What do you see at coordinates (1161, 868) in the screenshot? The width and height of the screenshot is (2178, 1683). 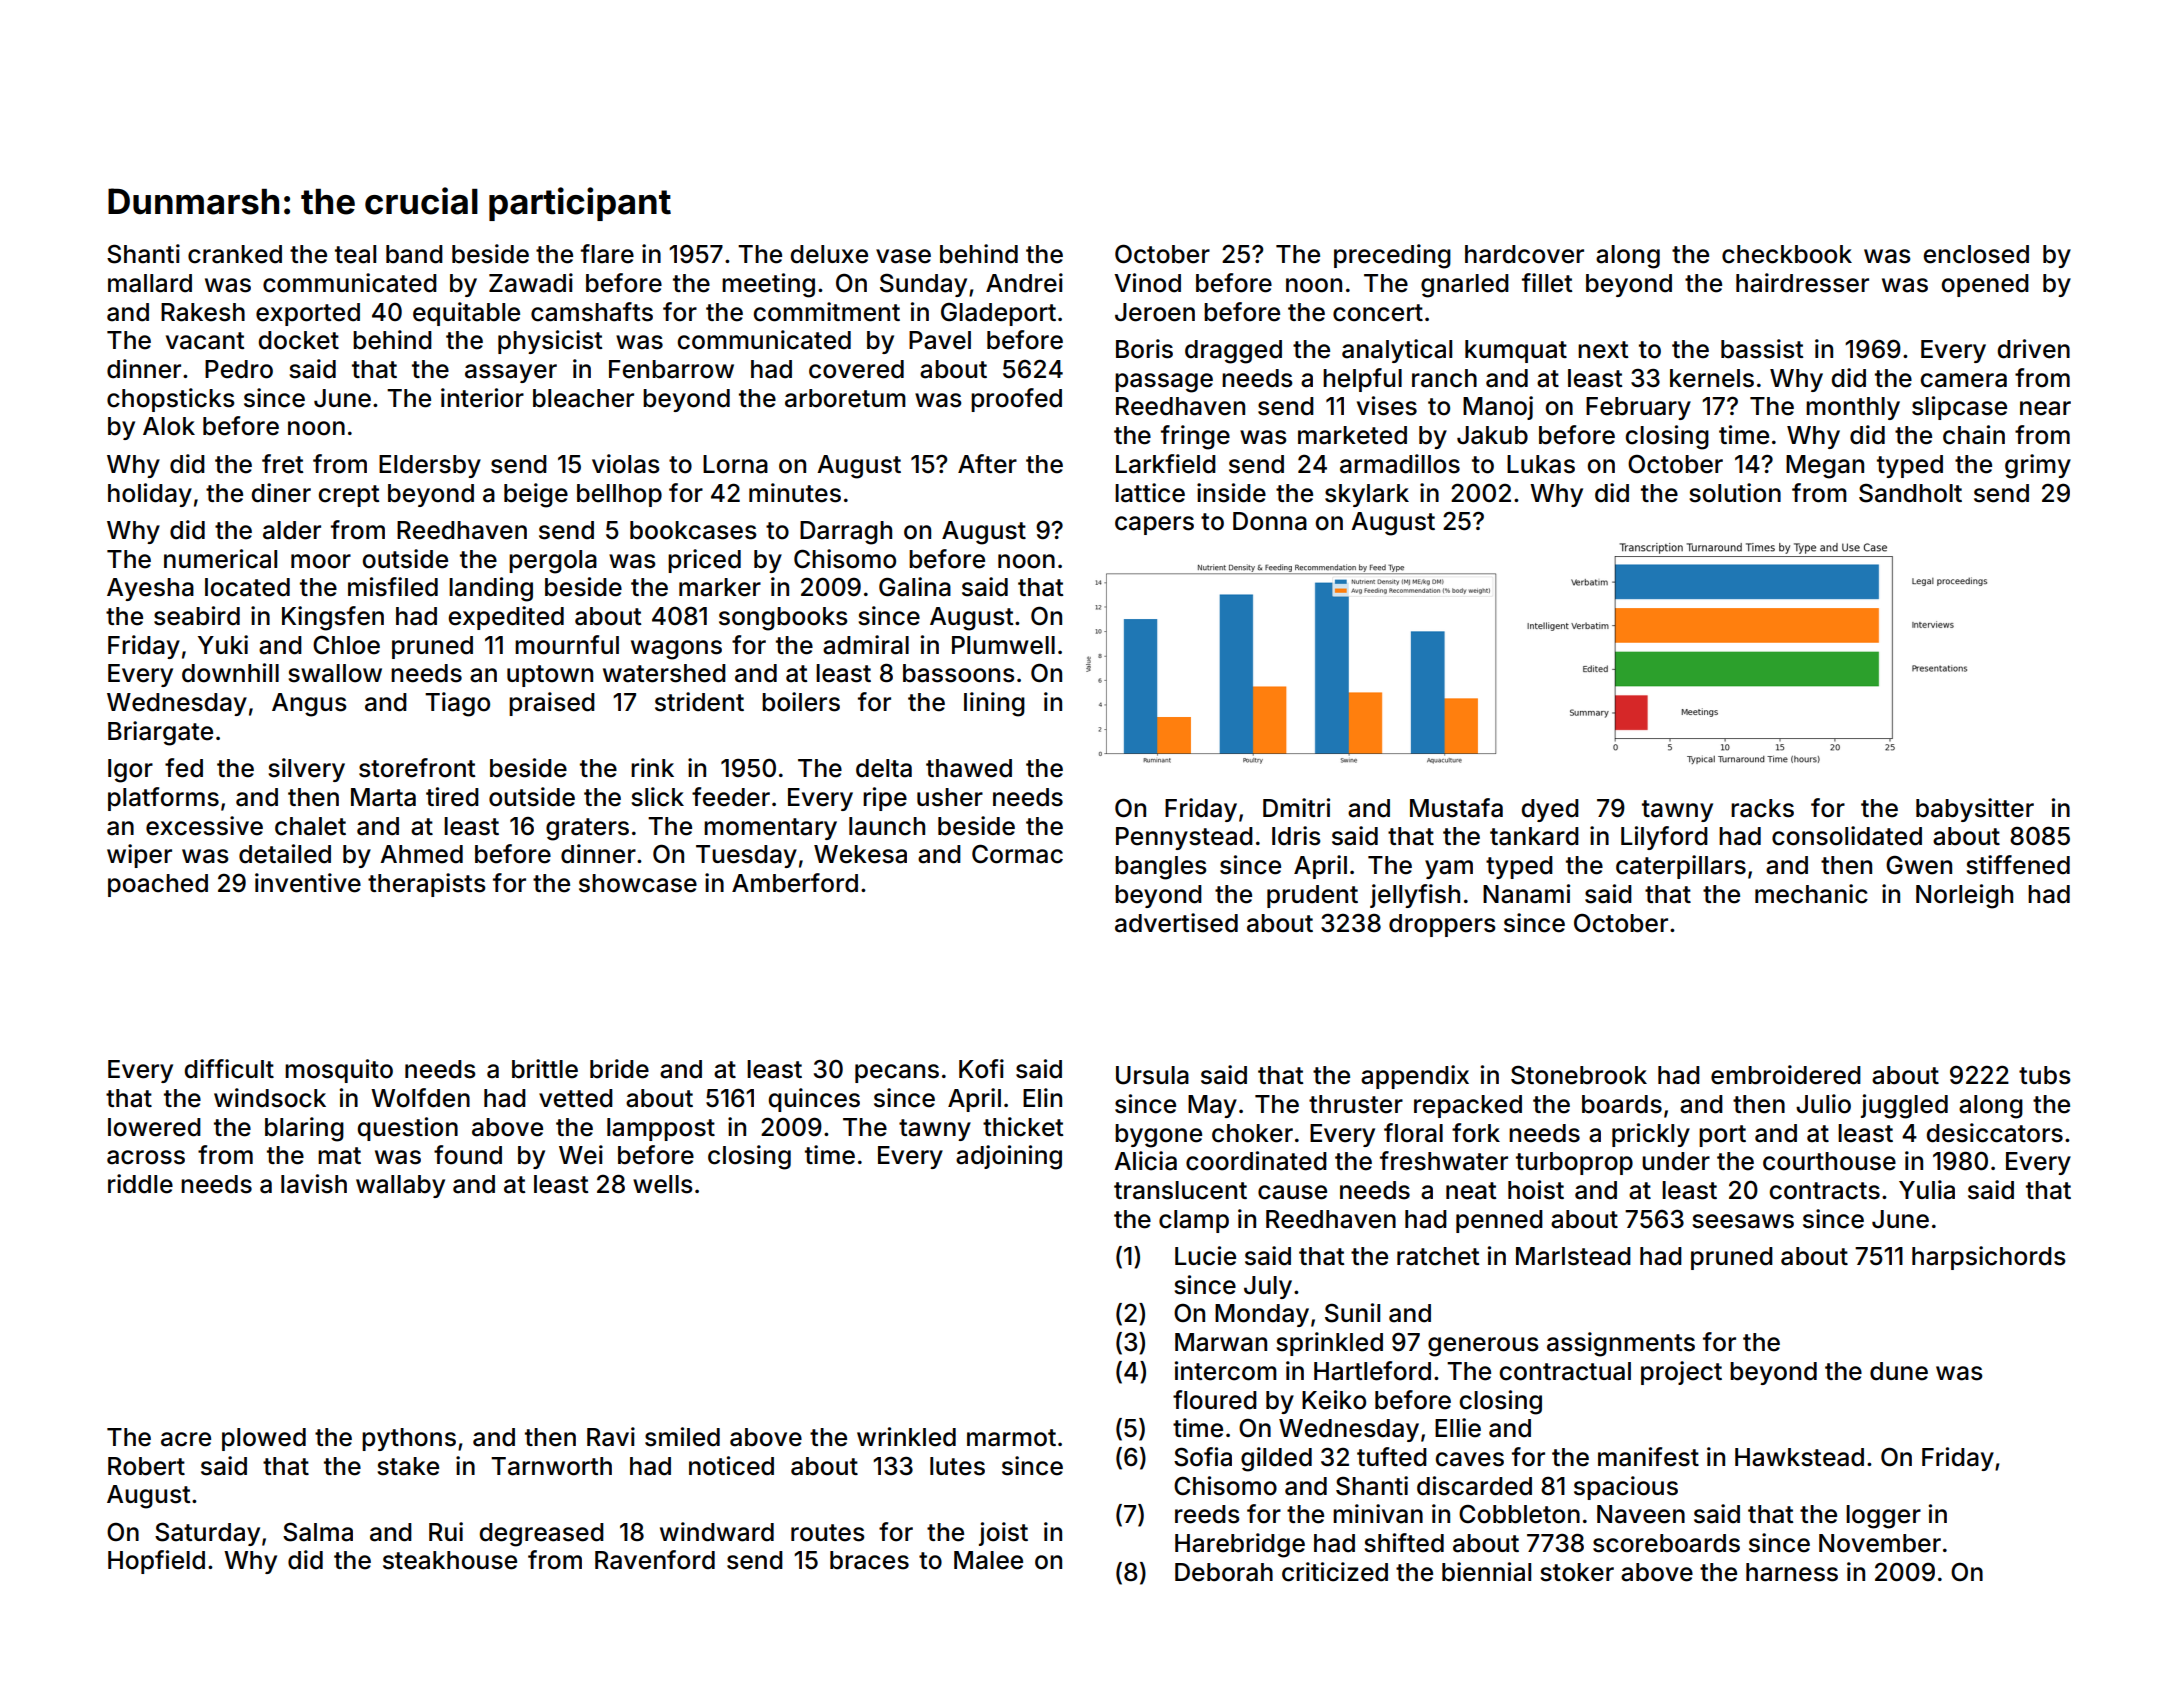 I see `bangles` at bounding box center [1161, 868].
